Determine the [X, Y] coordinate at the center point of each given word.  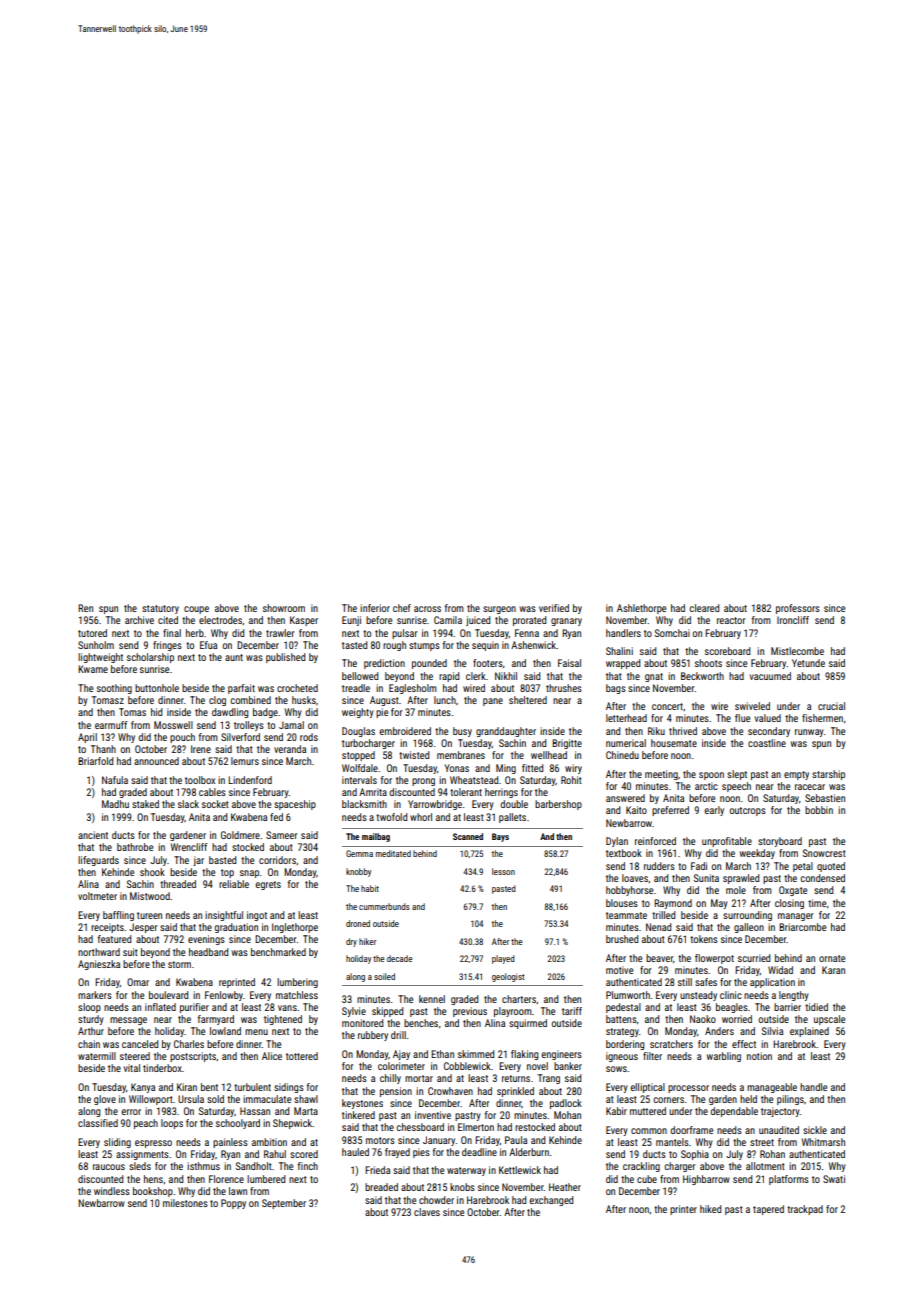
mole [736, 890]
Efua [208, 645]
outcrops [747, 811]
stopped [358, 756]
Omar [138, 982]
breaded [381, 1187]
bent [209, 1087]
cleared [704, 608]
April [87, 738]
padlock [566, 1104]
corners [669, 1100]
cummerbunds [384, 906]
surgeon [499, 610]
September [284, 1204]
